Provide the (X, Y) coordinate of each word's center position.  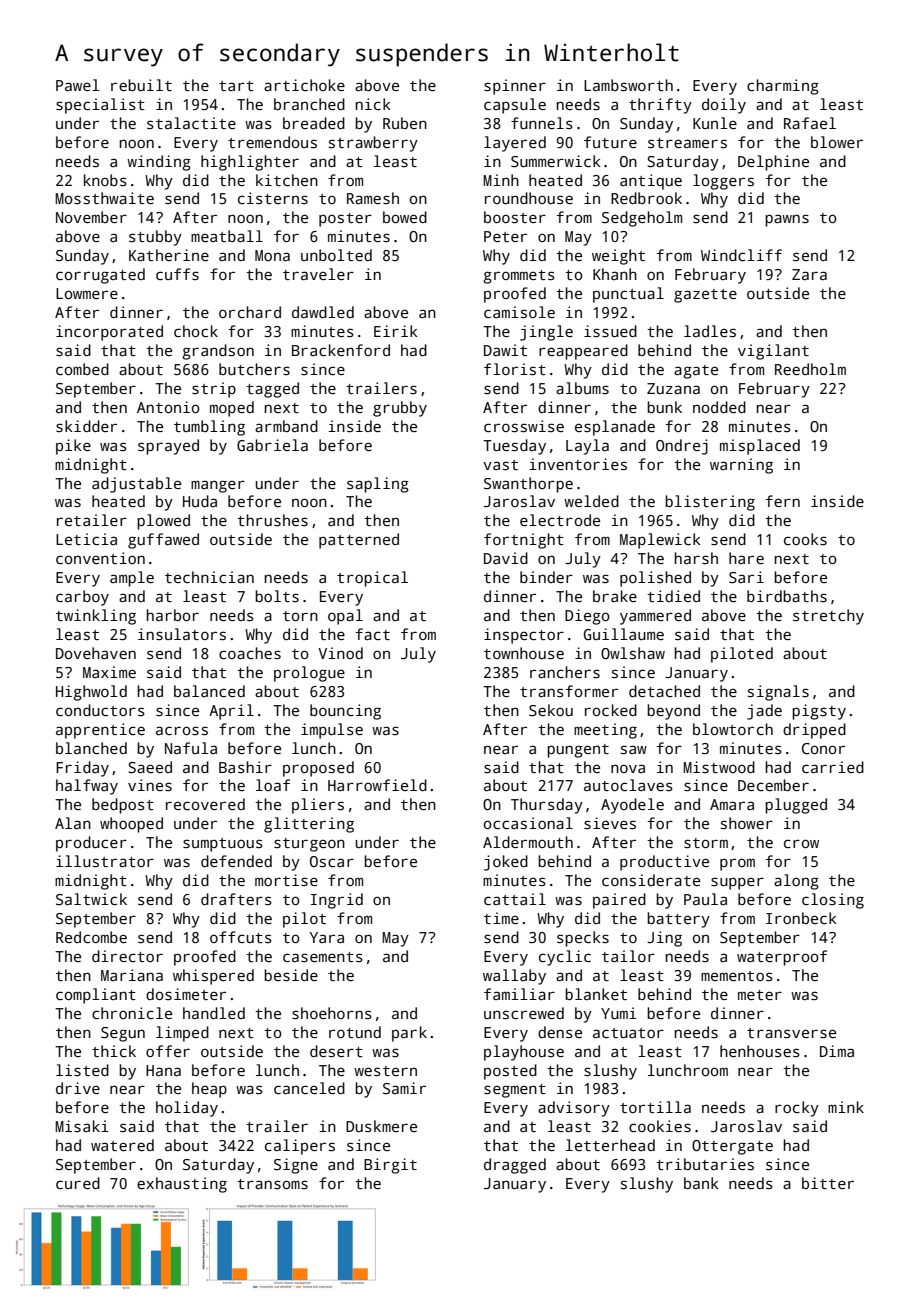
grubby (400, 409)
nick (373, 104)
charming (783, 87)
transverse (791, 1033)
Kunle (715, 123)
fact (373, 634)
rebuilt (141, 85)
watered (122, 1145)
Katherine (169, 255)
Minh (501, 180)
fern (783, 501)
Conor (823, 748)
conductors (100, 710)
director (127, 956)
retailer (92, 520)
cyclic (565, 958)
